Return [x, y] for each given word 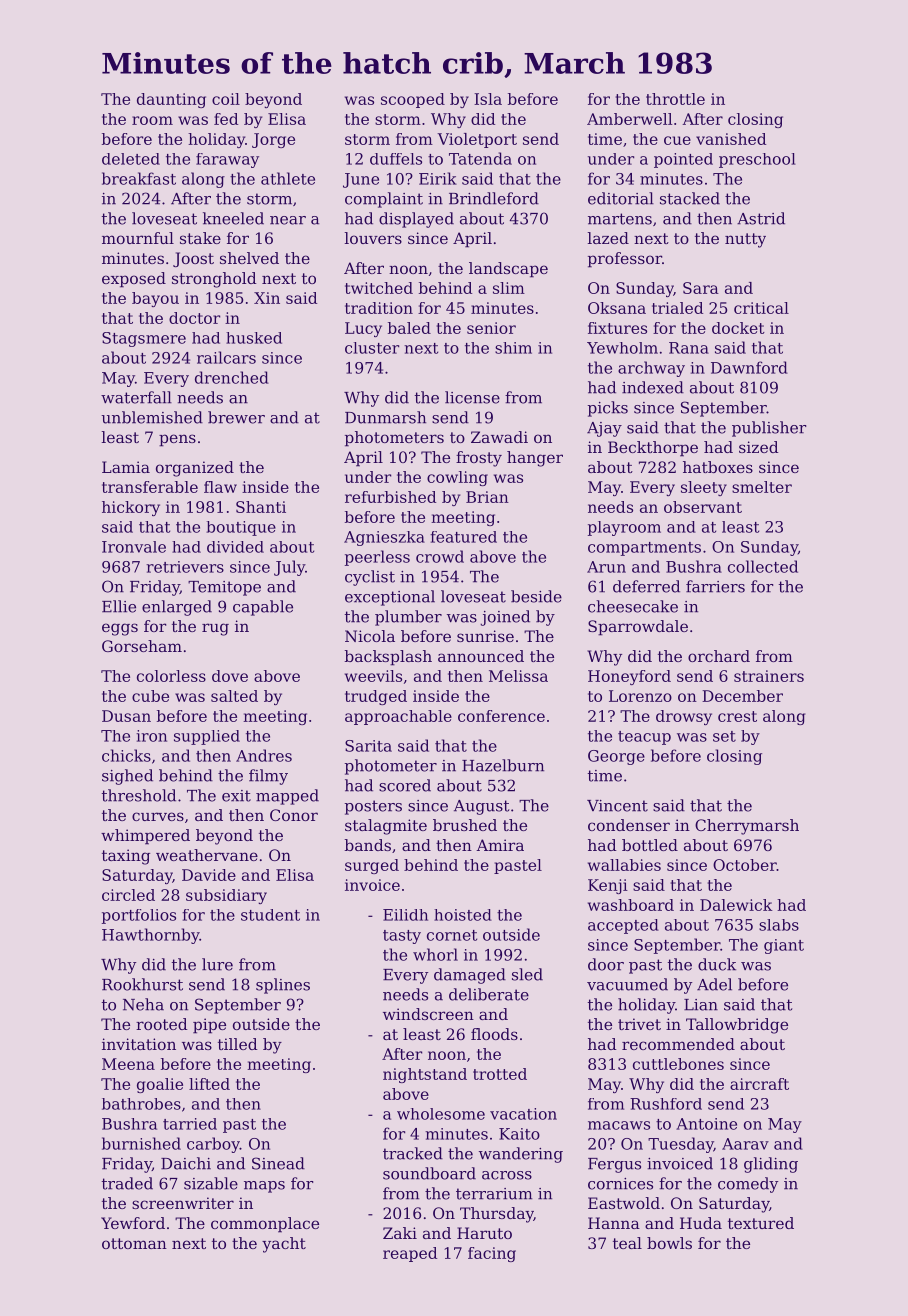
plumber [408, 618]
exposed [134, 280]
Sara [701, 288]
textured [761, 1223]
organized [195, 469]
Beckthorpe [653, 449]
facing [492, 1254]
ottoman [134, 1243]
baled [409, 328]
